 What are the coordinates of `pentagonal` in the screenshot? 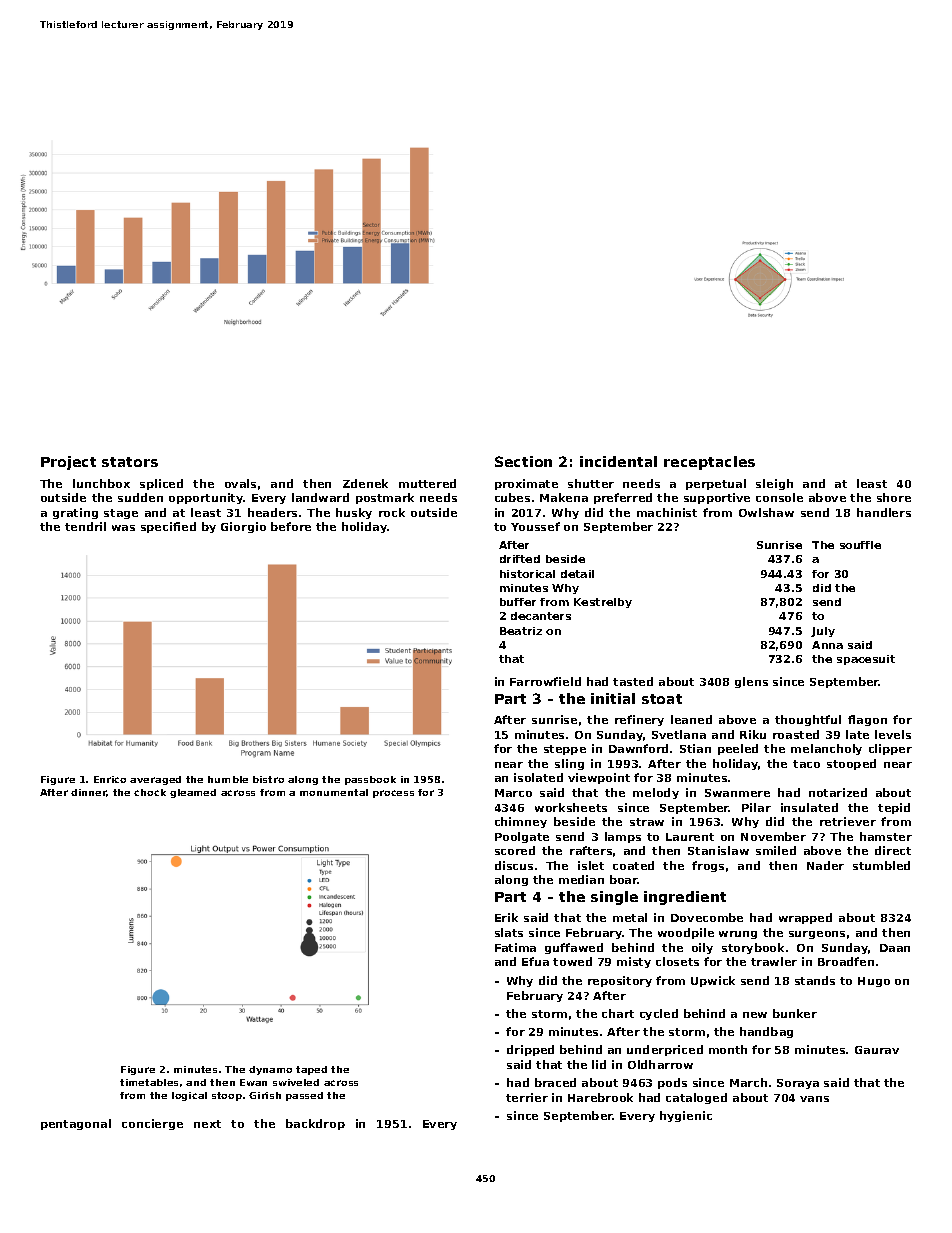 It's located at (76, 1124).
